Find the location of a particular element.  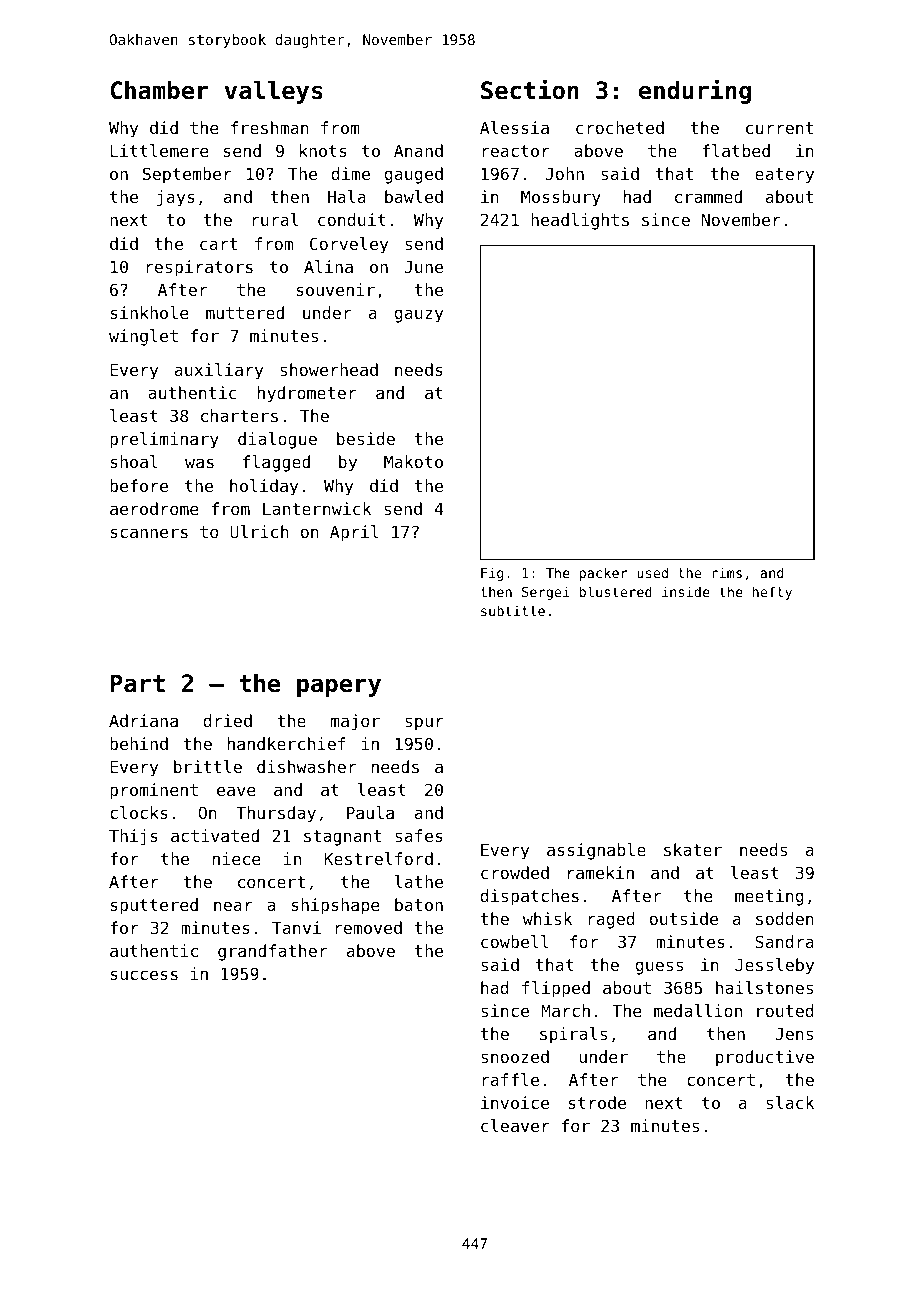

Part is located at coordinates (138, 683).
